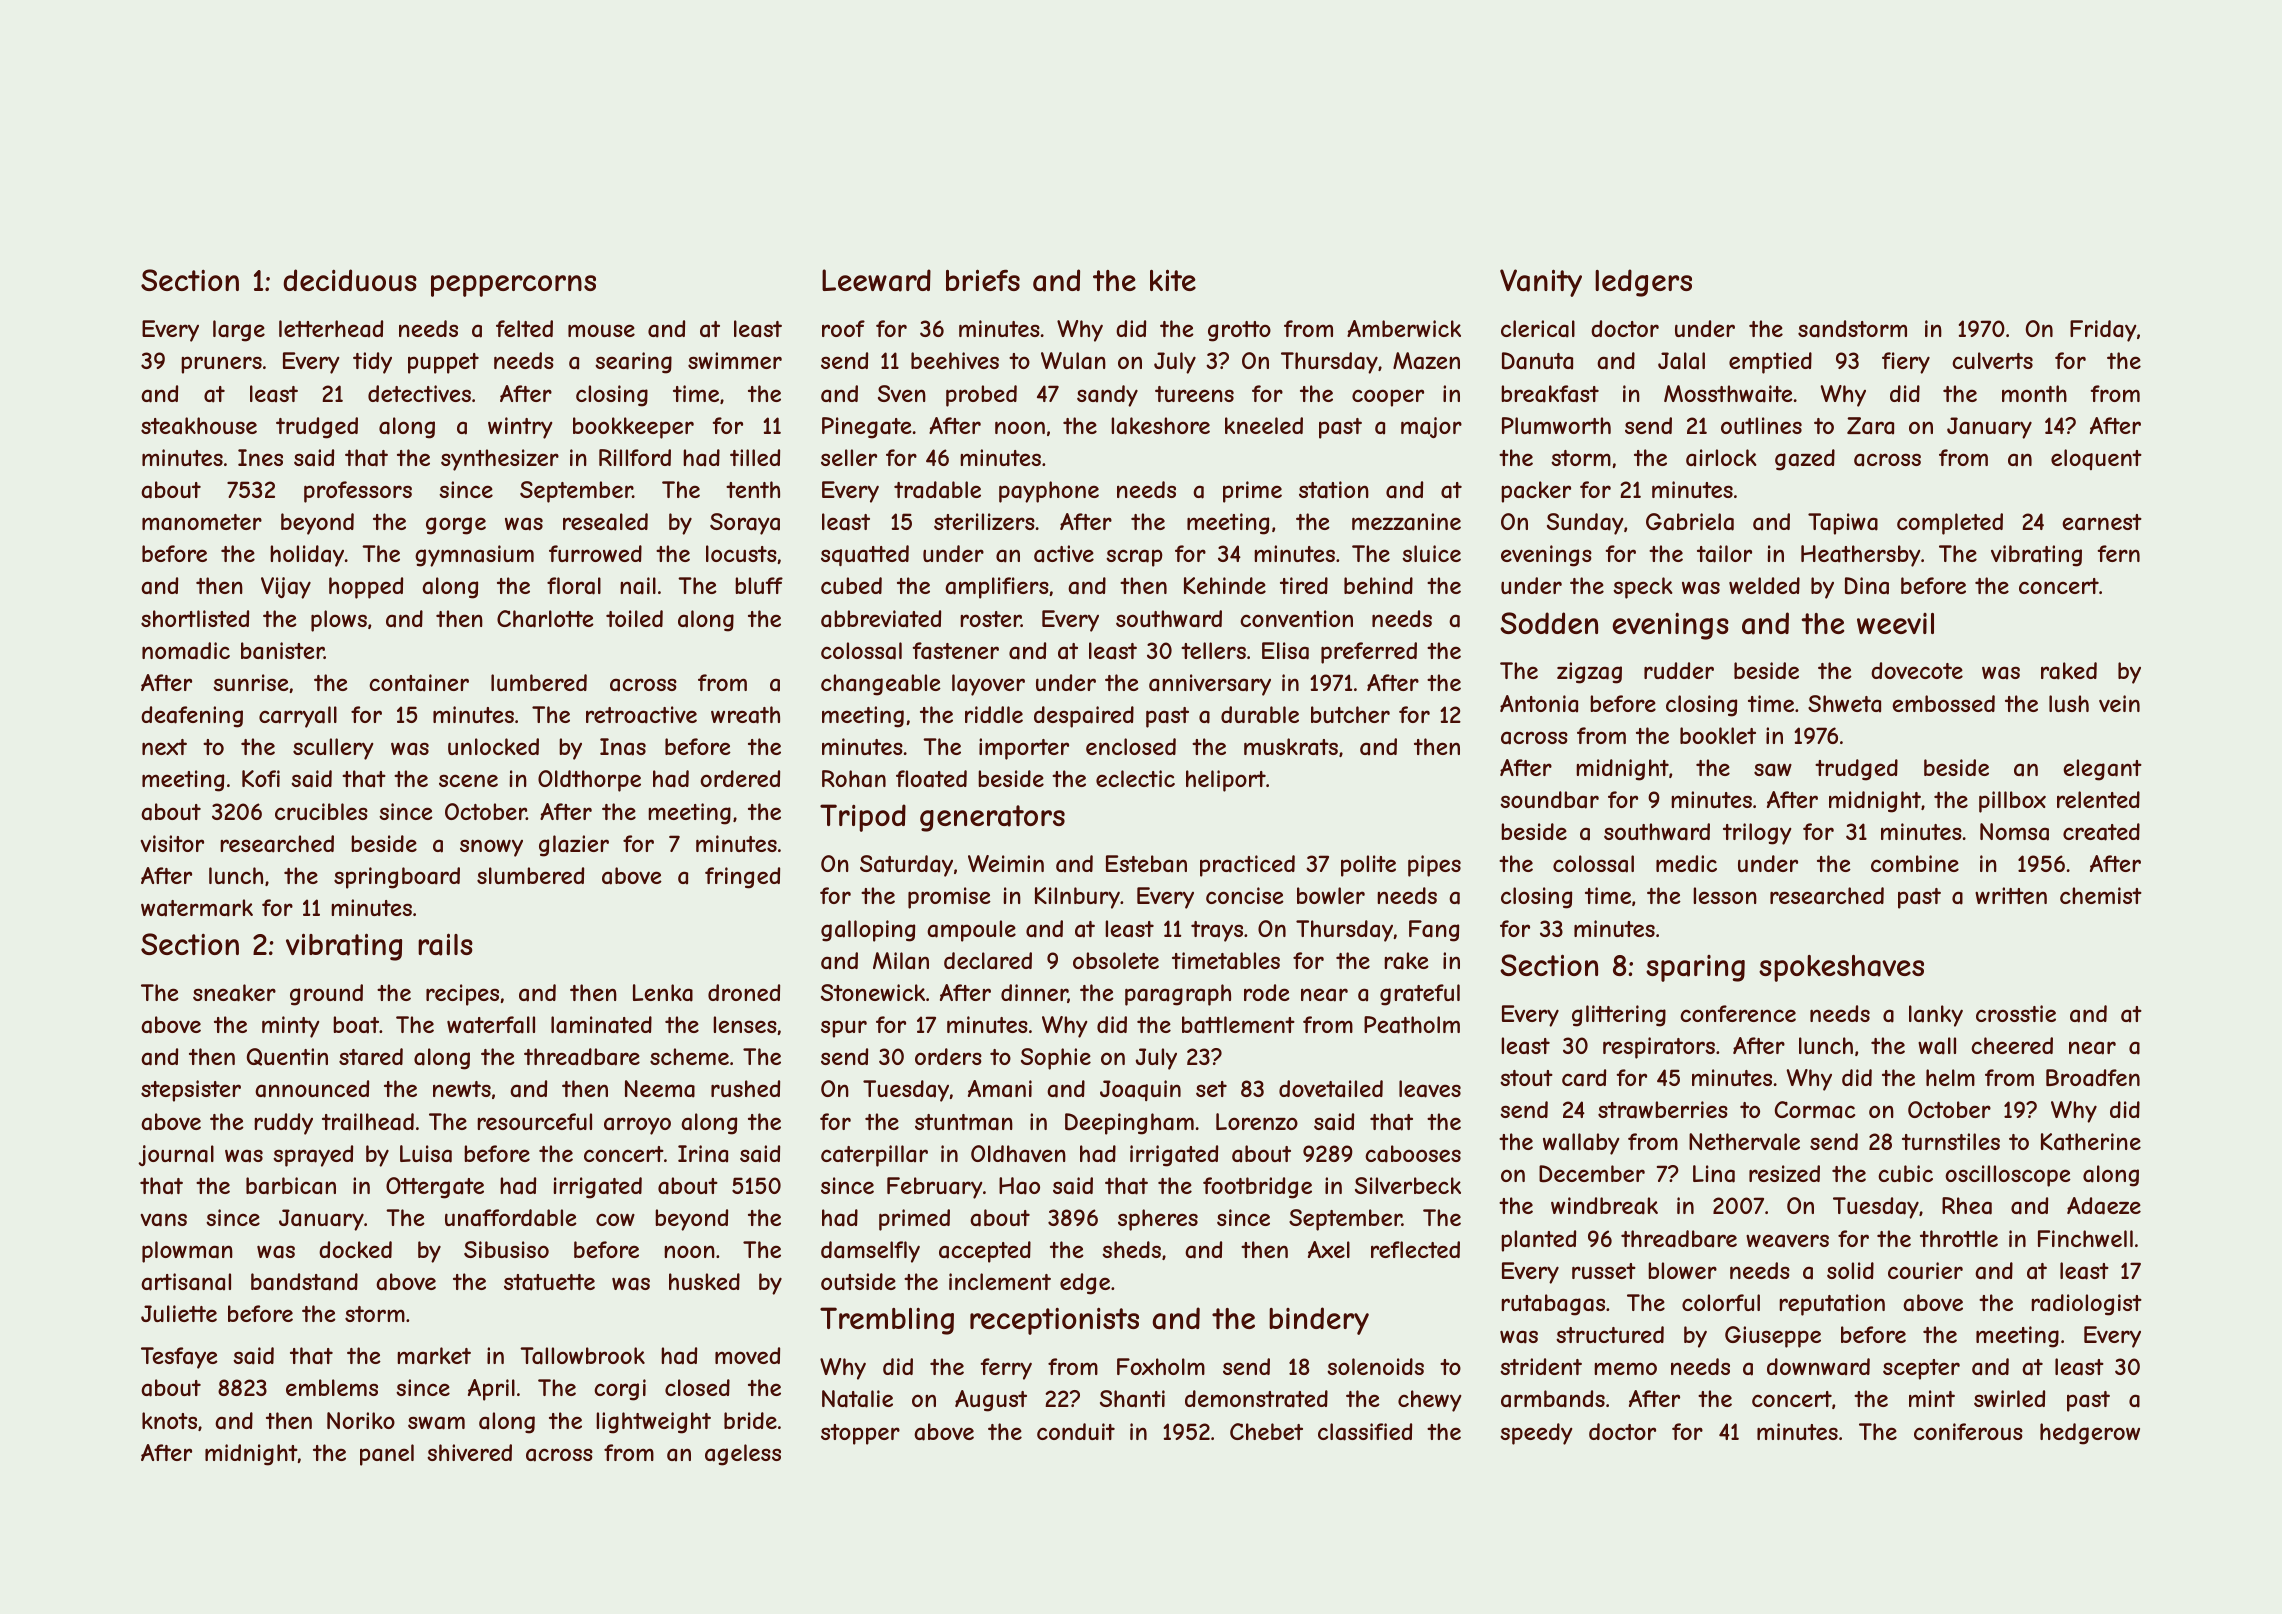 The image size is (2282, 1614). Describe the element at coordinates (876, 280) in the image. I see `Leeward` at that location.
